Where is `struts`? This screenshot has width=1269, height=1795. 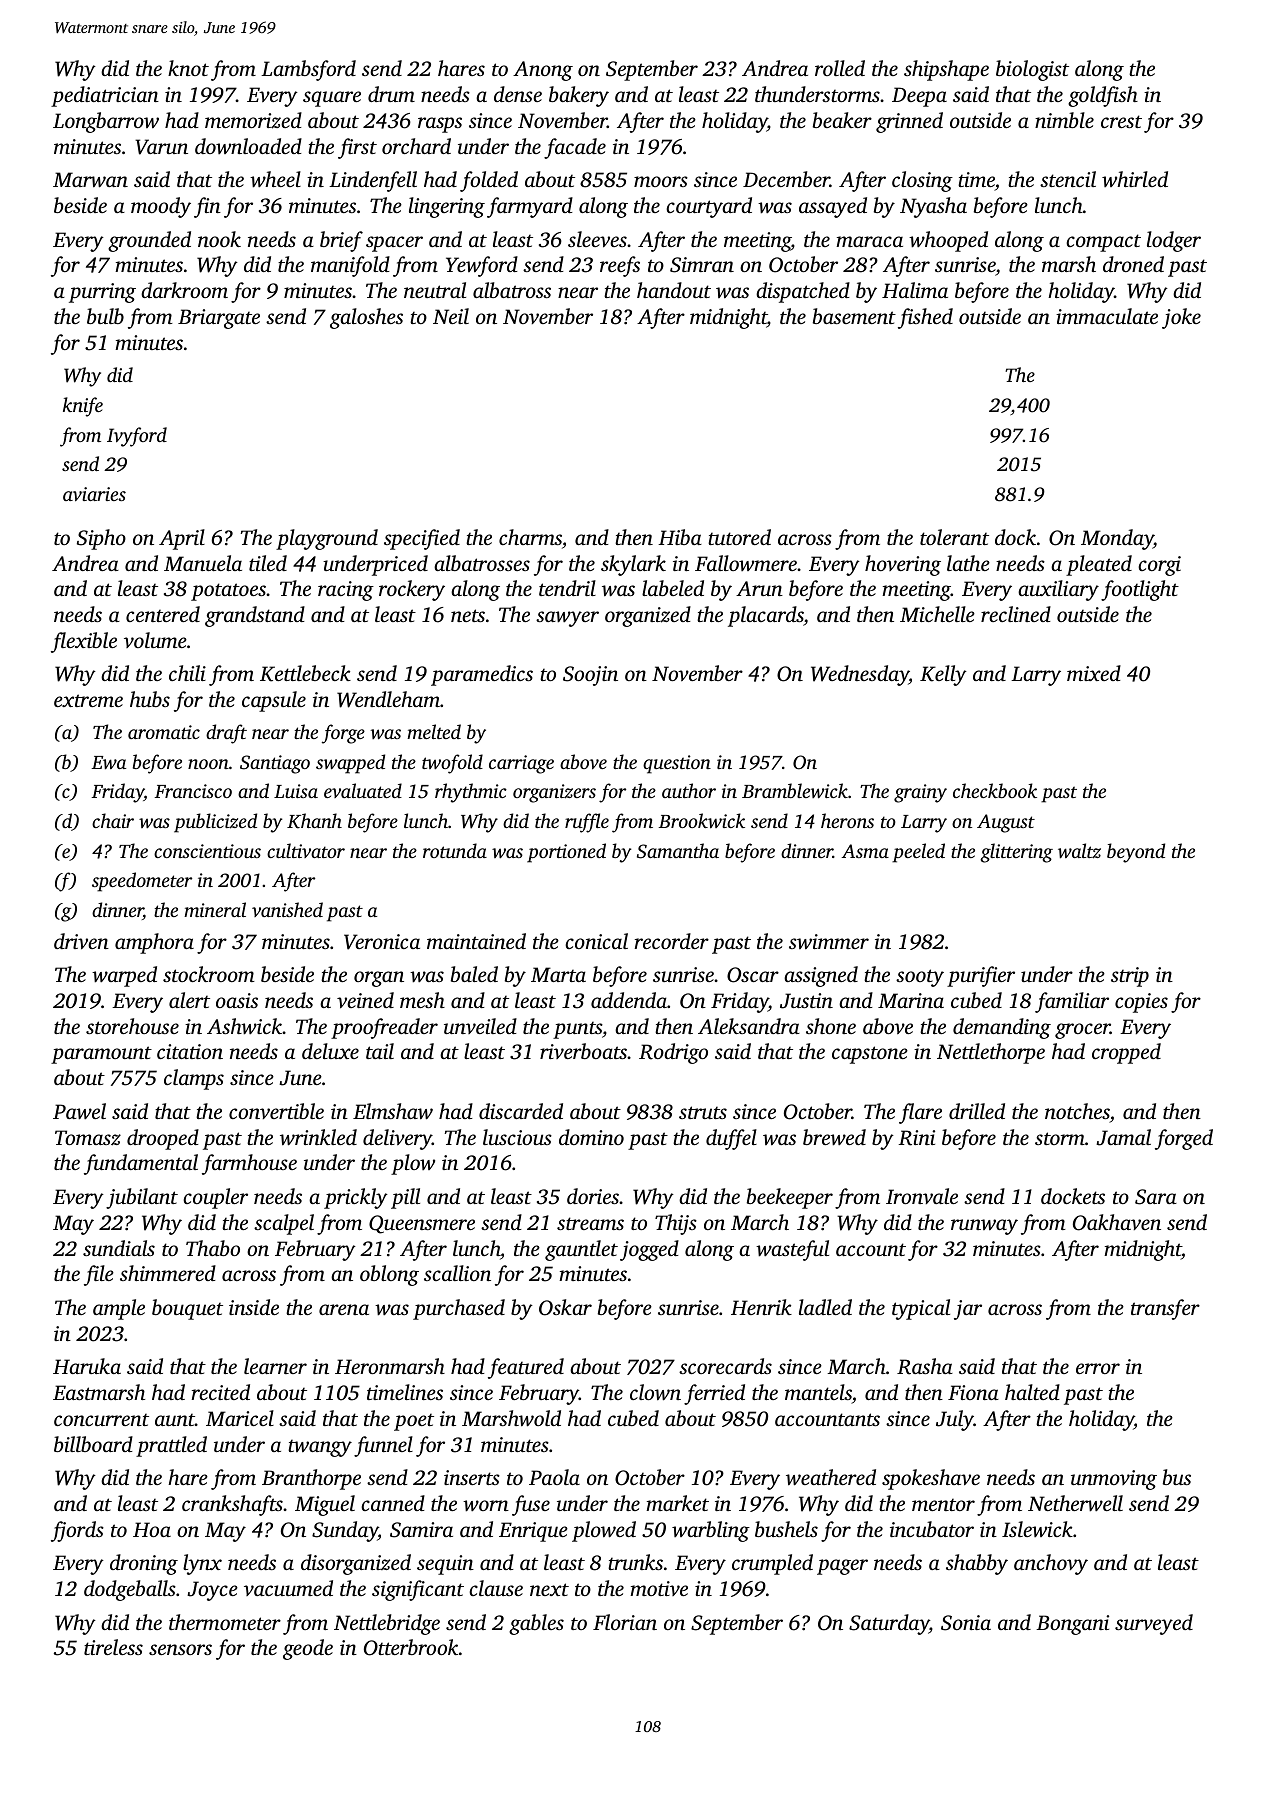
struts is located at coordinates (703, 1112).
